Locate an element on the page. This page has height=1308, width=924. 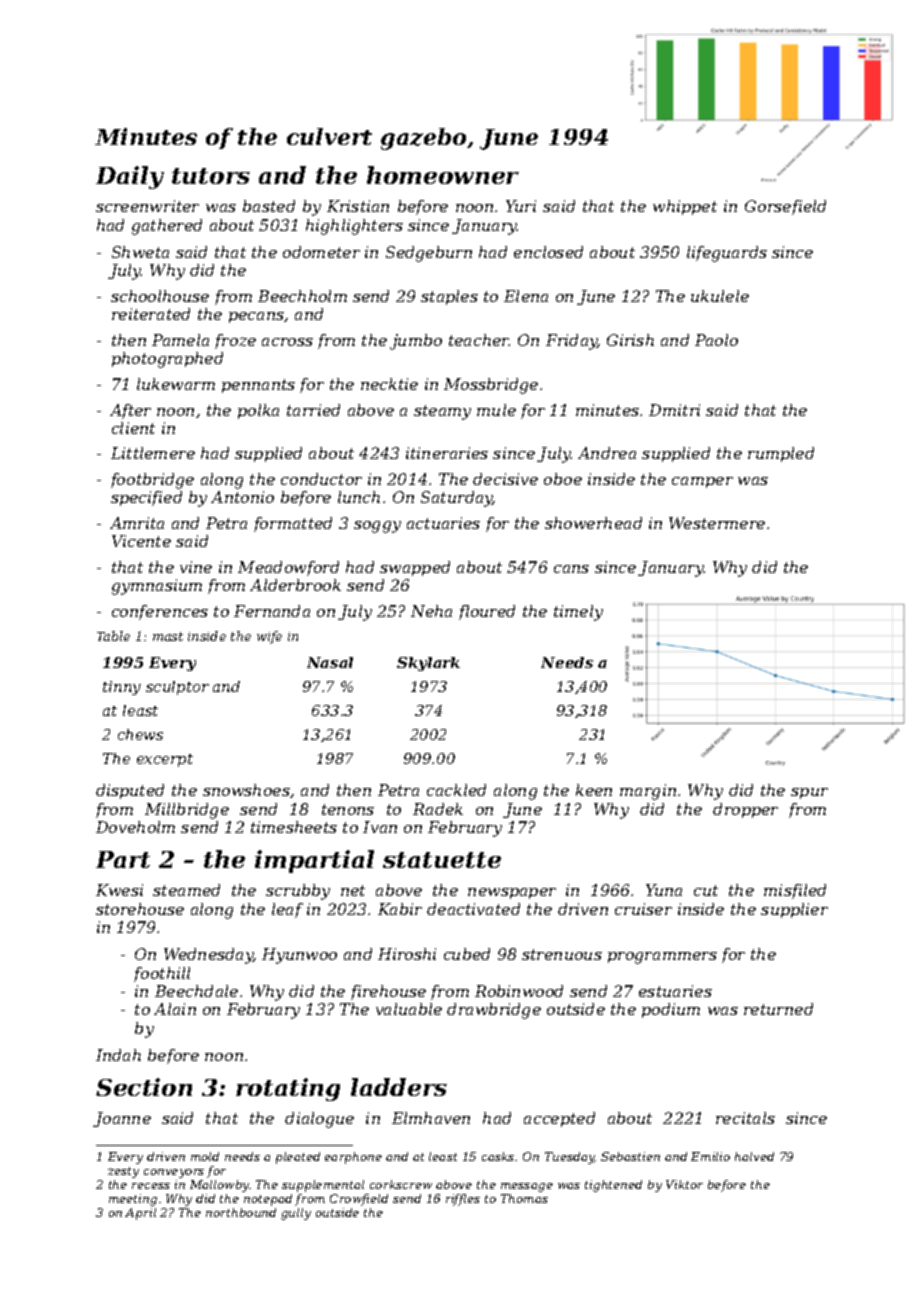
Viktor is located at coordinates (684, 1184).
